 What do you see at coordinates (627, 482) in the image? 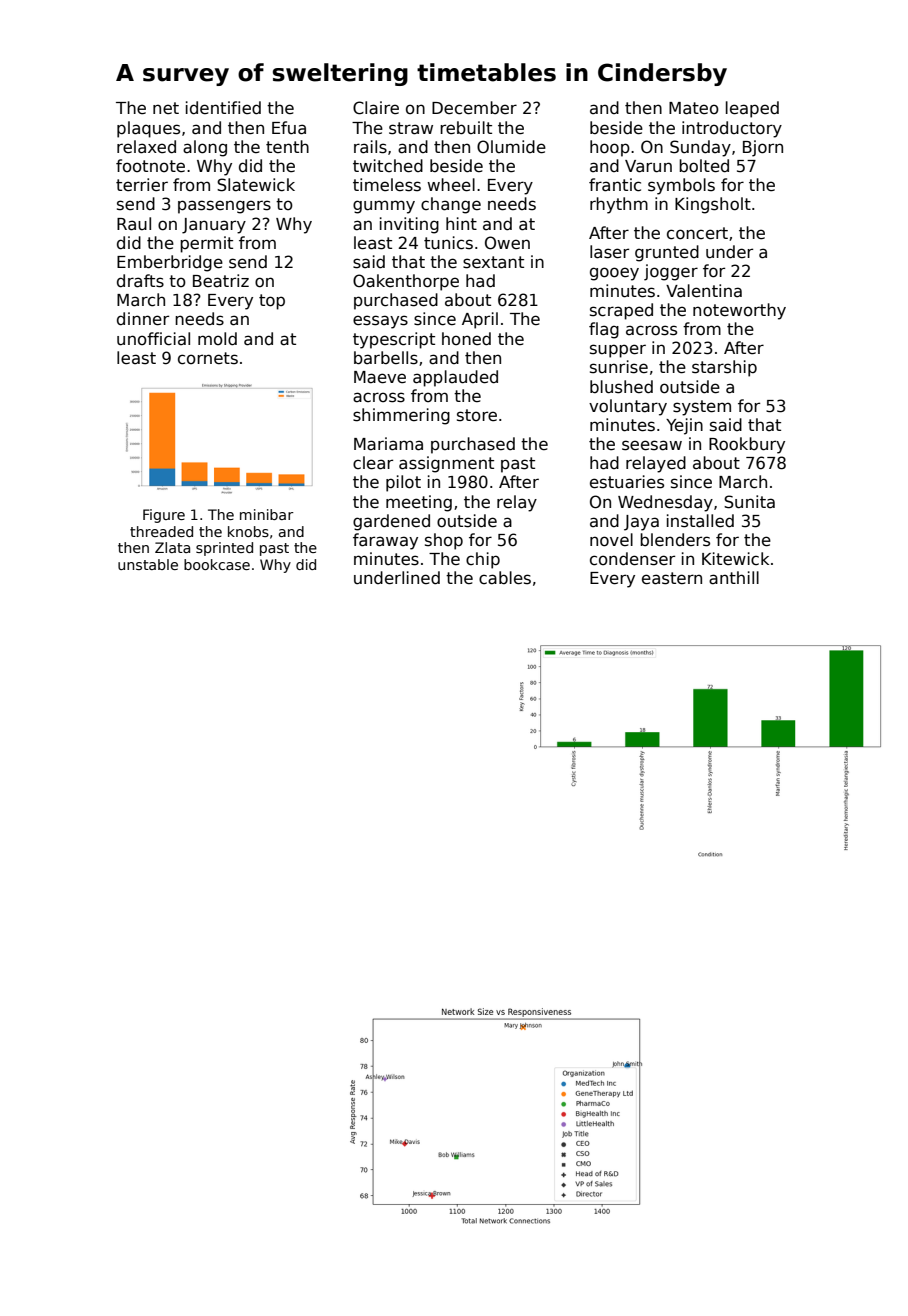
I see `estuaries` at bounding box center [627, 482].
